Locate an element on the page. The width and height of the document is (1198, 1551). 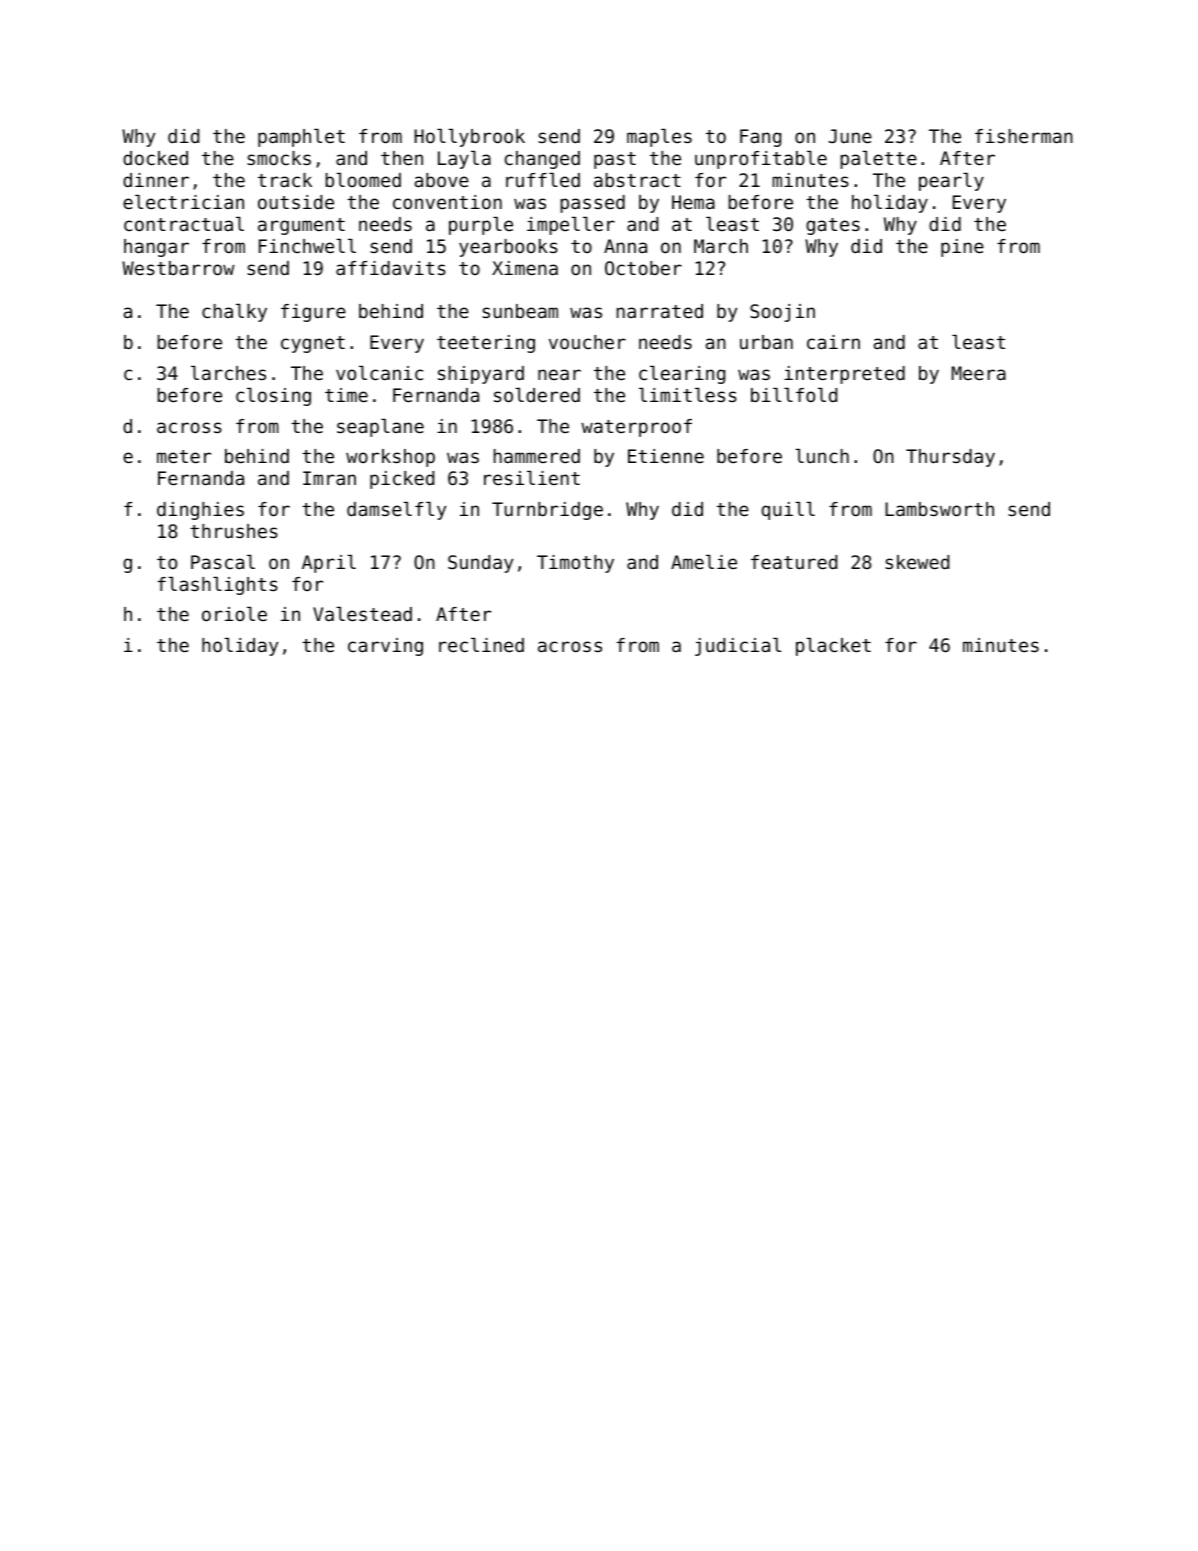
smocks is located at coordinates (279, 158).
